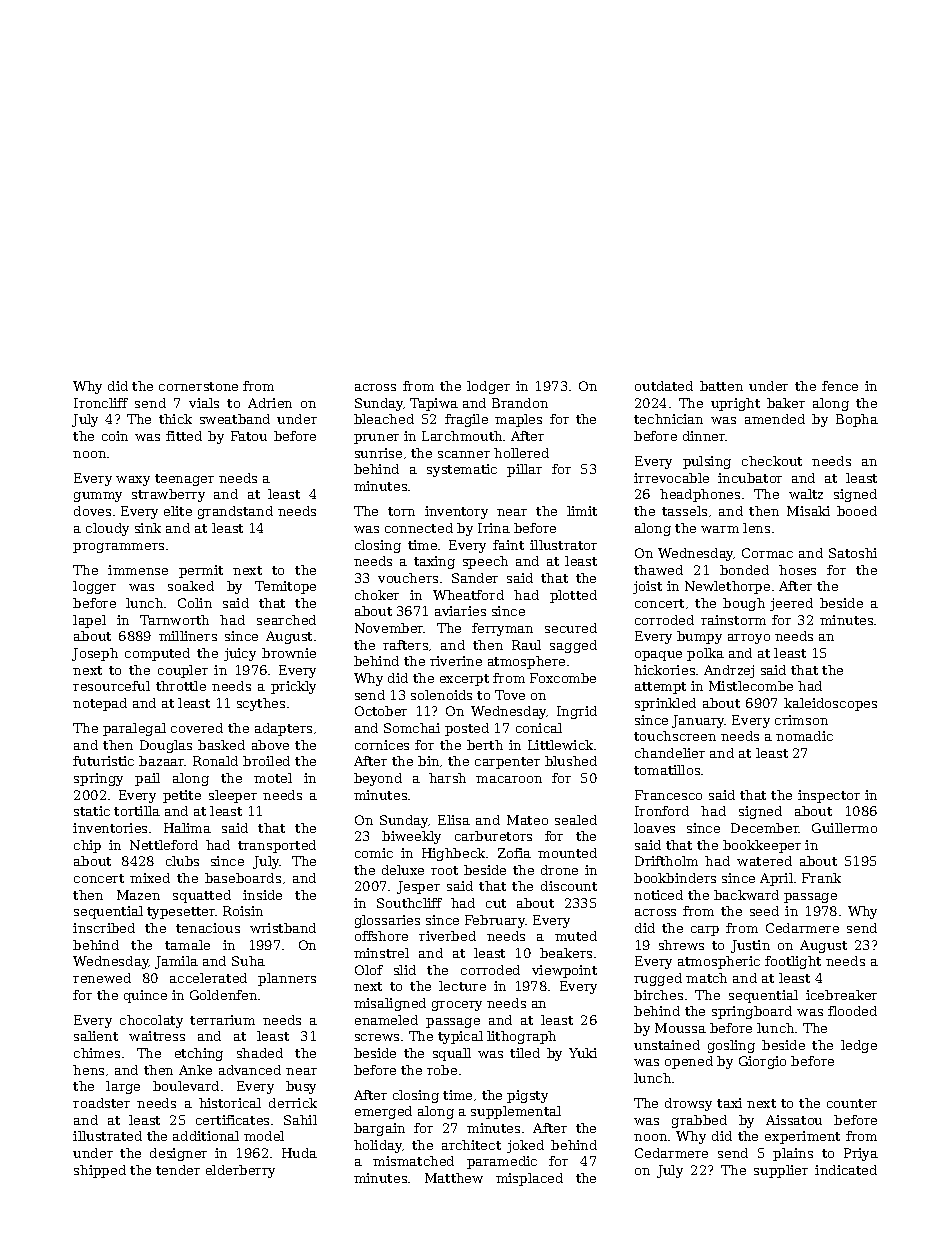  What do you see at coordinates (840, 386) in the document?
I see `fence` at bounding box center [840, 386].
